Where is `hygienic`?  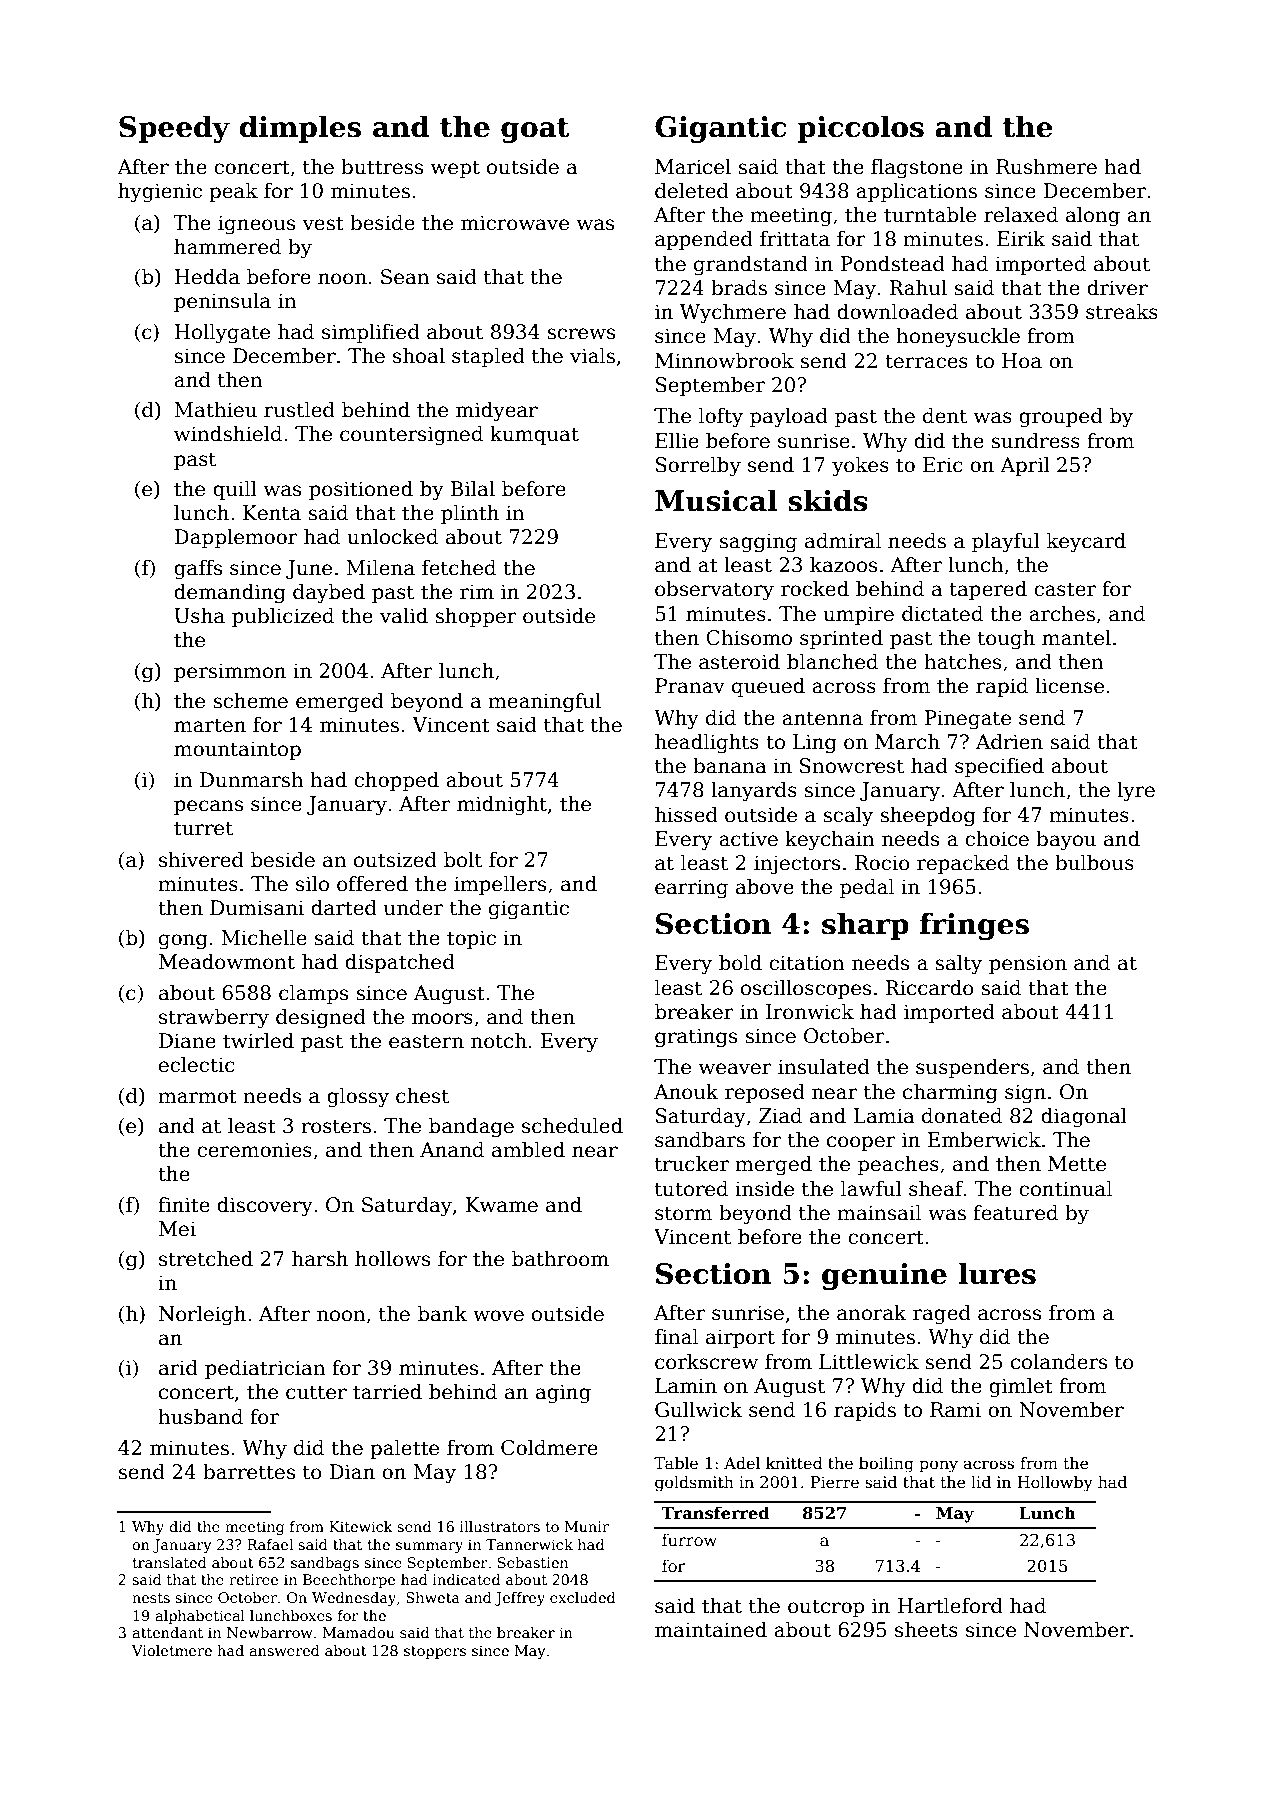 hygienic is located at coordinates (160, 193).
